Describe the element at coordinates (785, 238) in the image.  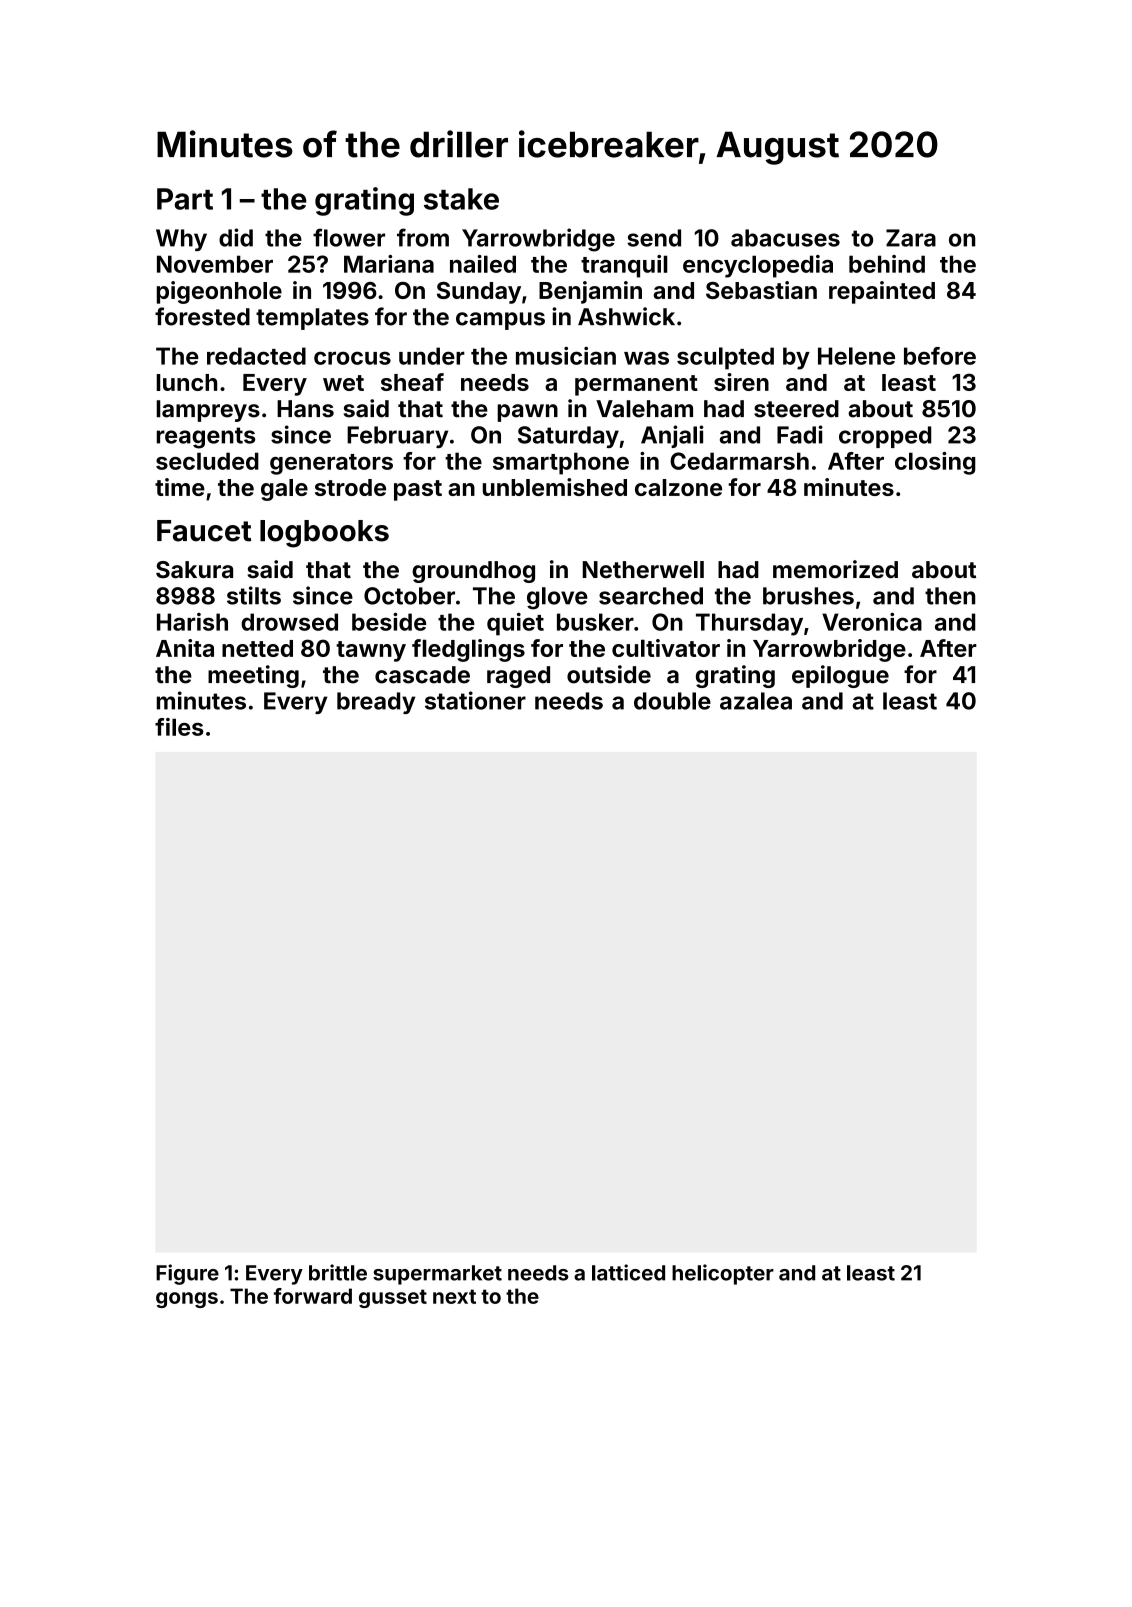
I see `abacuses` at that location.
